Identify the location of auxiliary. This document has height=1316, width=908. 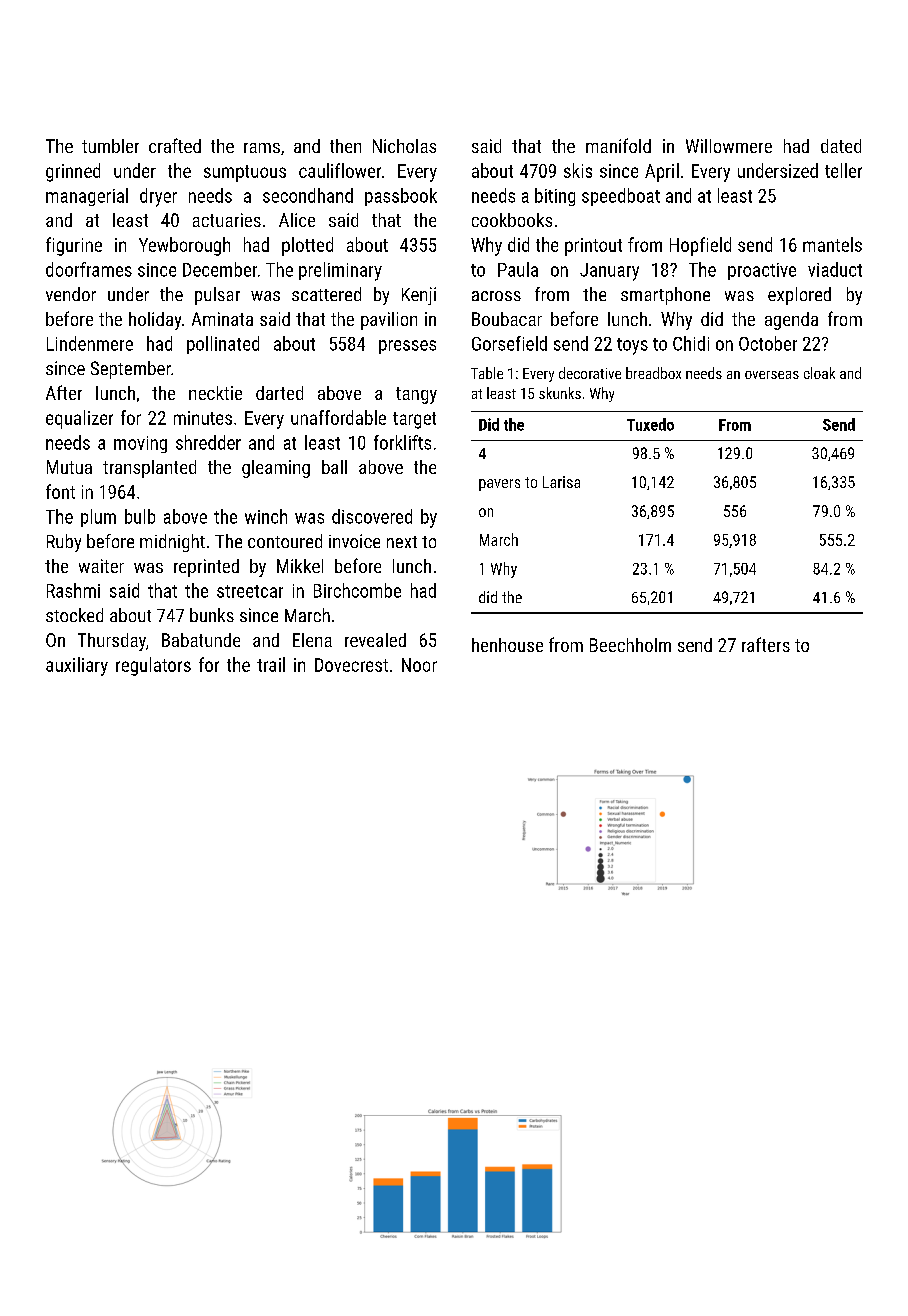
(77, 666).
